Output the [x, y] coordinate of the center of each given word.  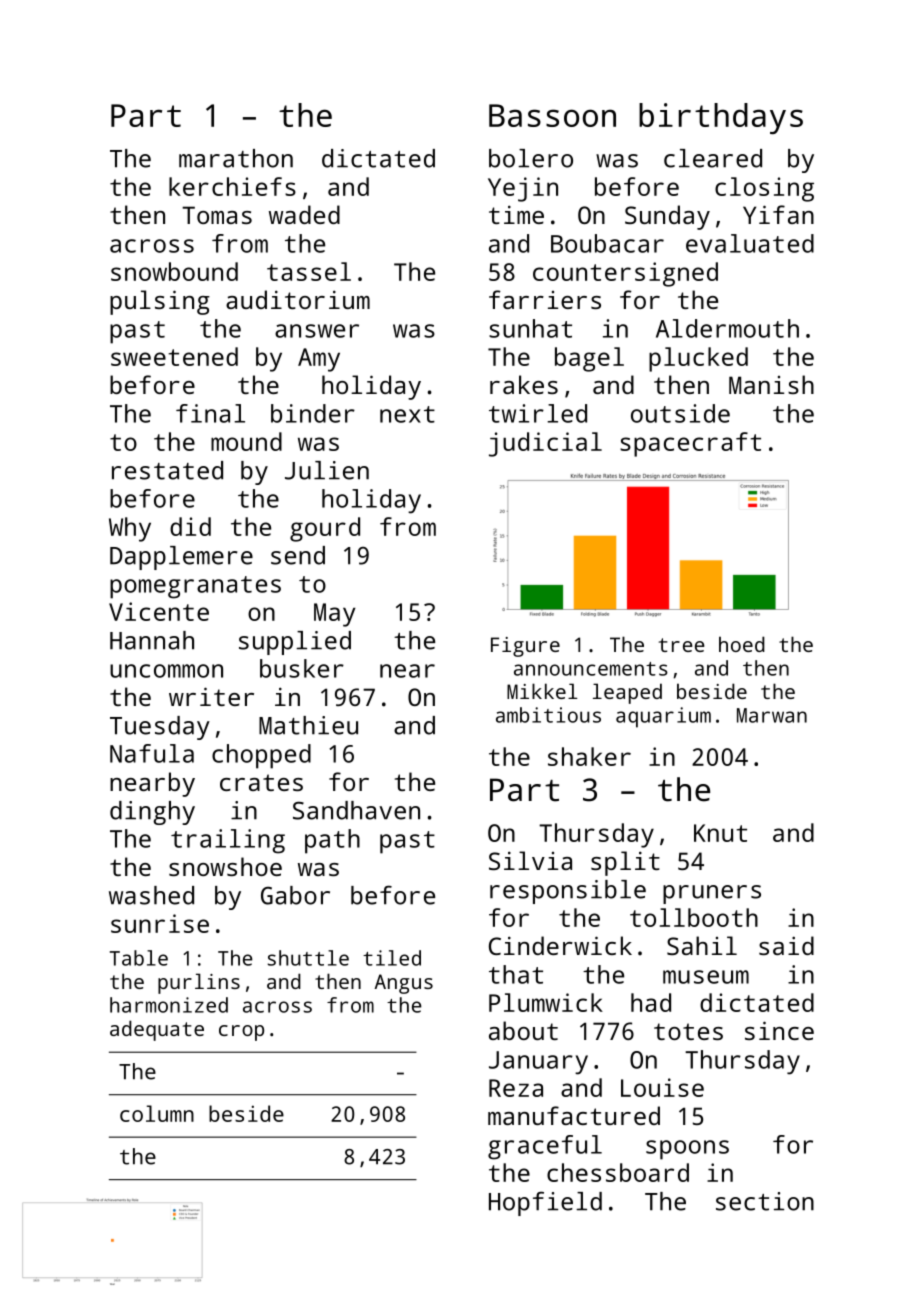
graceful [545, 1147]
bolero [531, 158]
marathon [236, 158]
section [765, 1201]
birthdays [721, 118]
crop [241, 1033]
